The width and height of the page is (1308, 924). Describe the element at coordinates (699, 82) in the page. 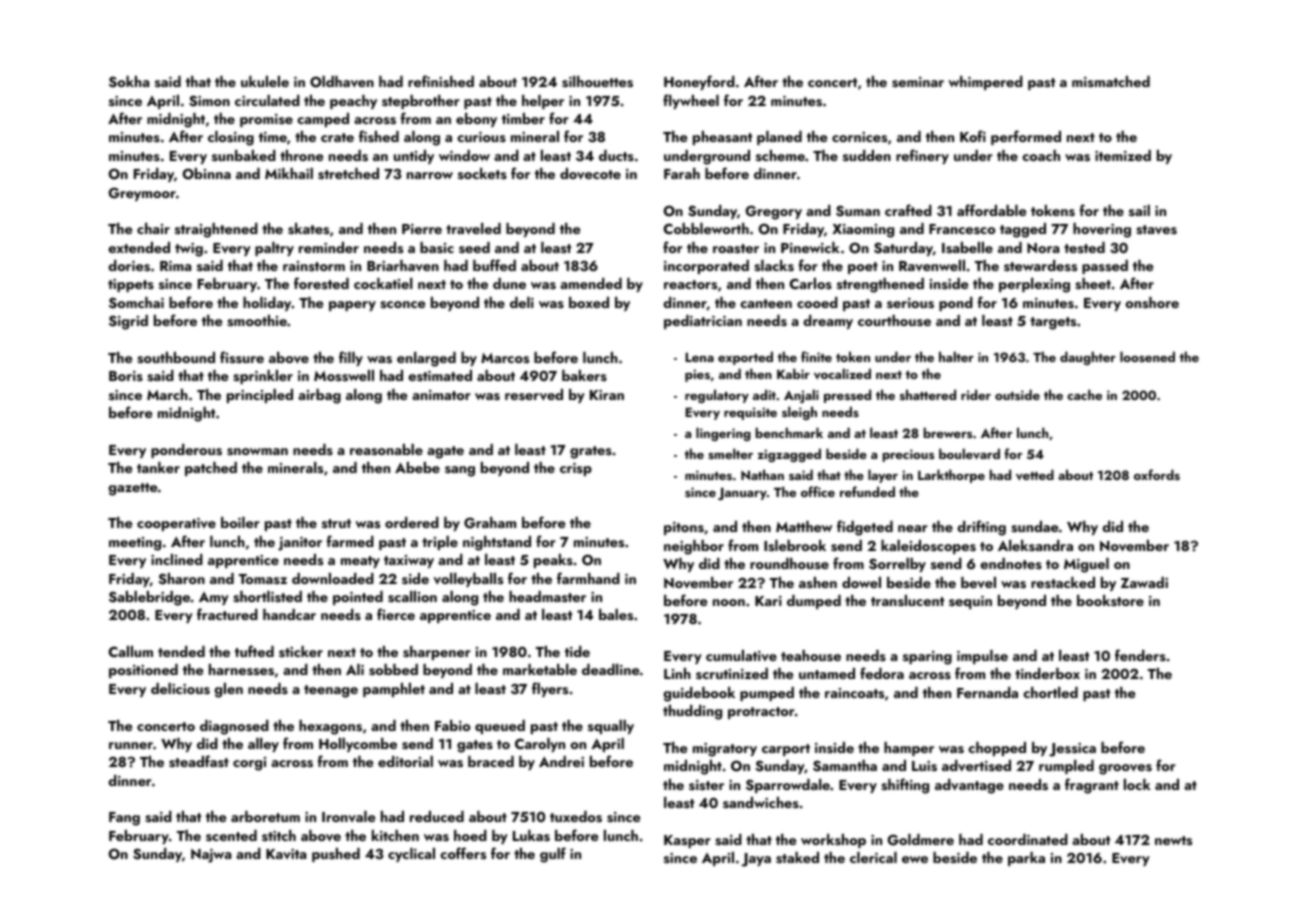

I see `Honeyford` at that location.
